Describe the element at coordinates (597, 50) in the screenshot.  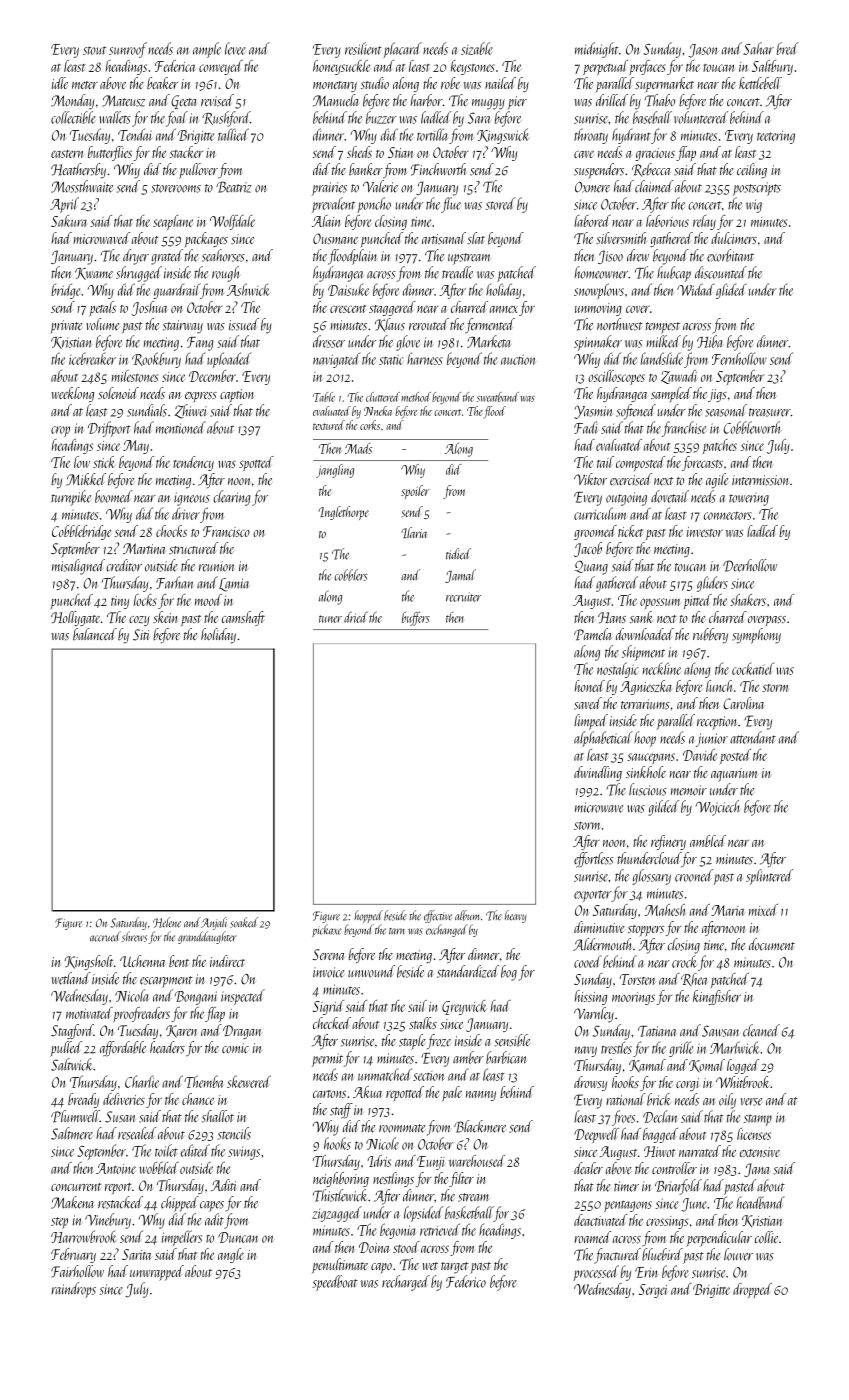
I see `midnight` at that location.
